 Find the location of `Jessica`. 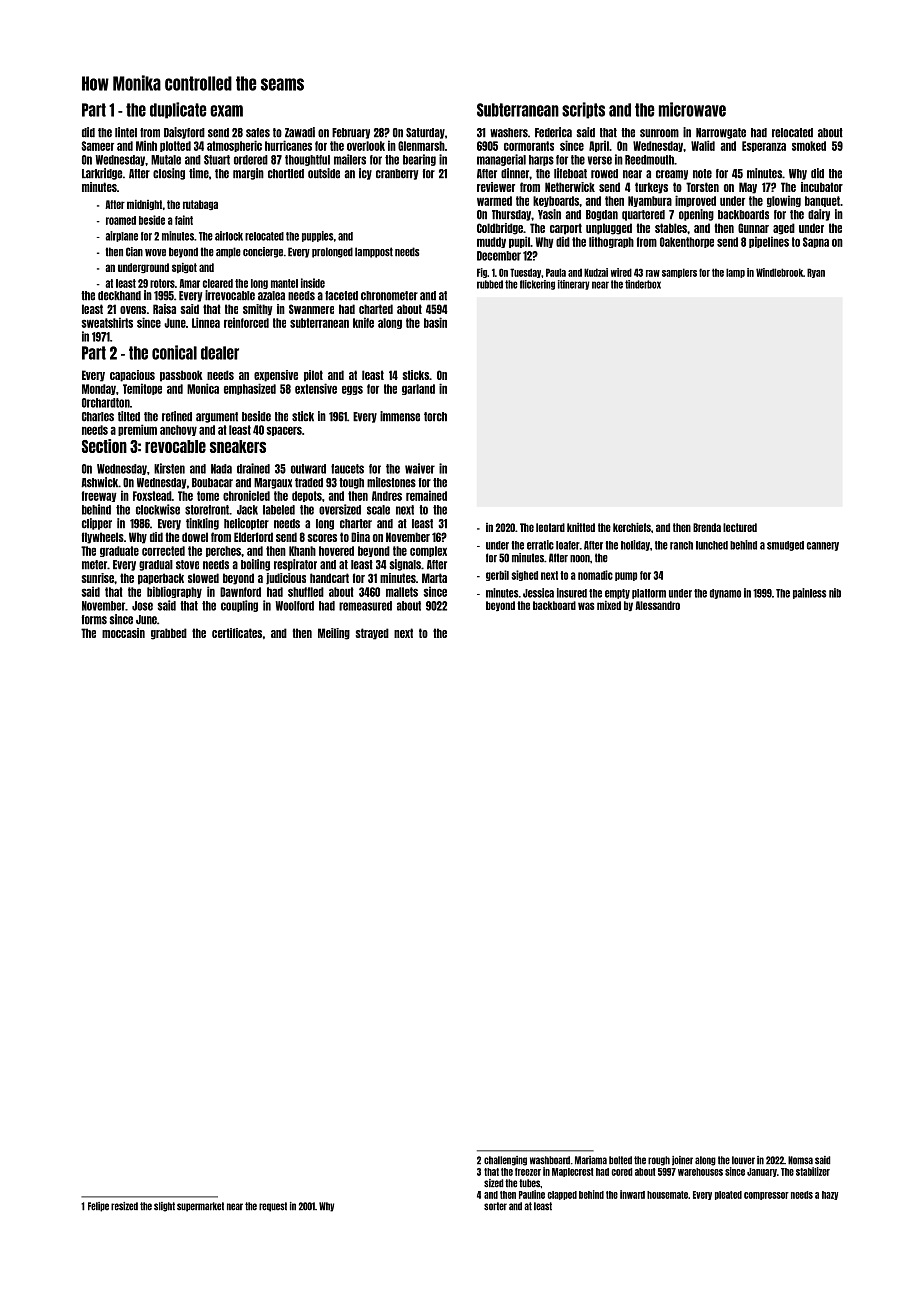

Jessica is located at coordinates (538, 593).
